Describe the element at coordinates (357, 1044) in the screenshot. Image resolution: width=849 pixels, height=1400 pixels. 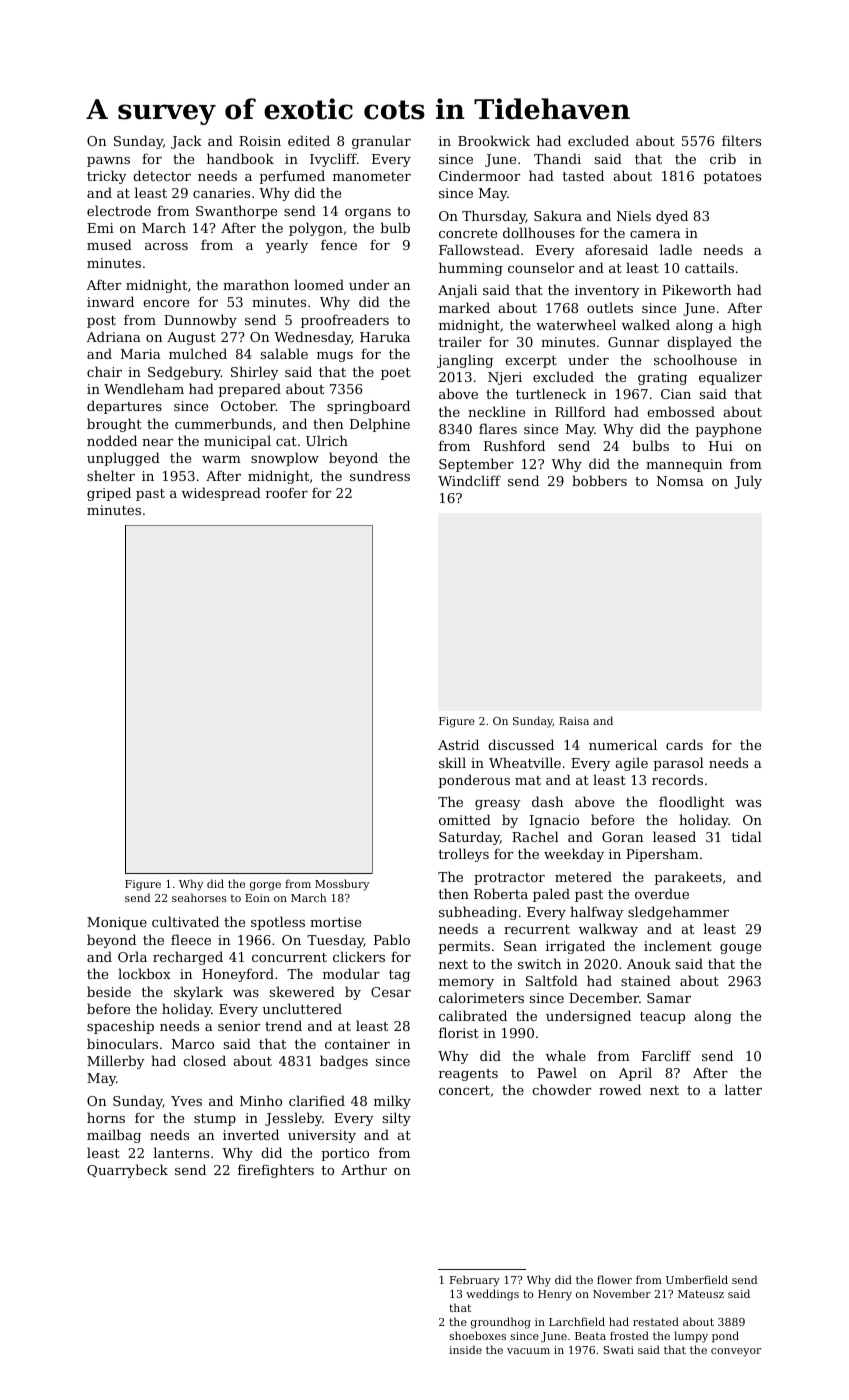
I see `container` at that location.
